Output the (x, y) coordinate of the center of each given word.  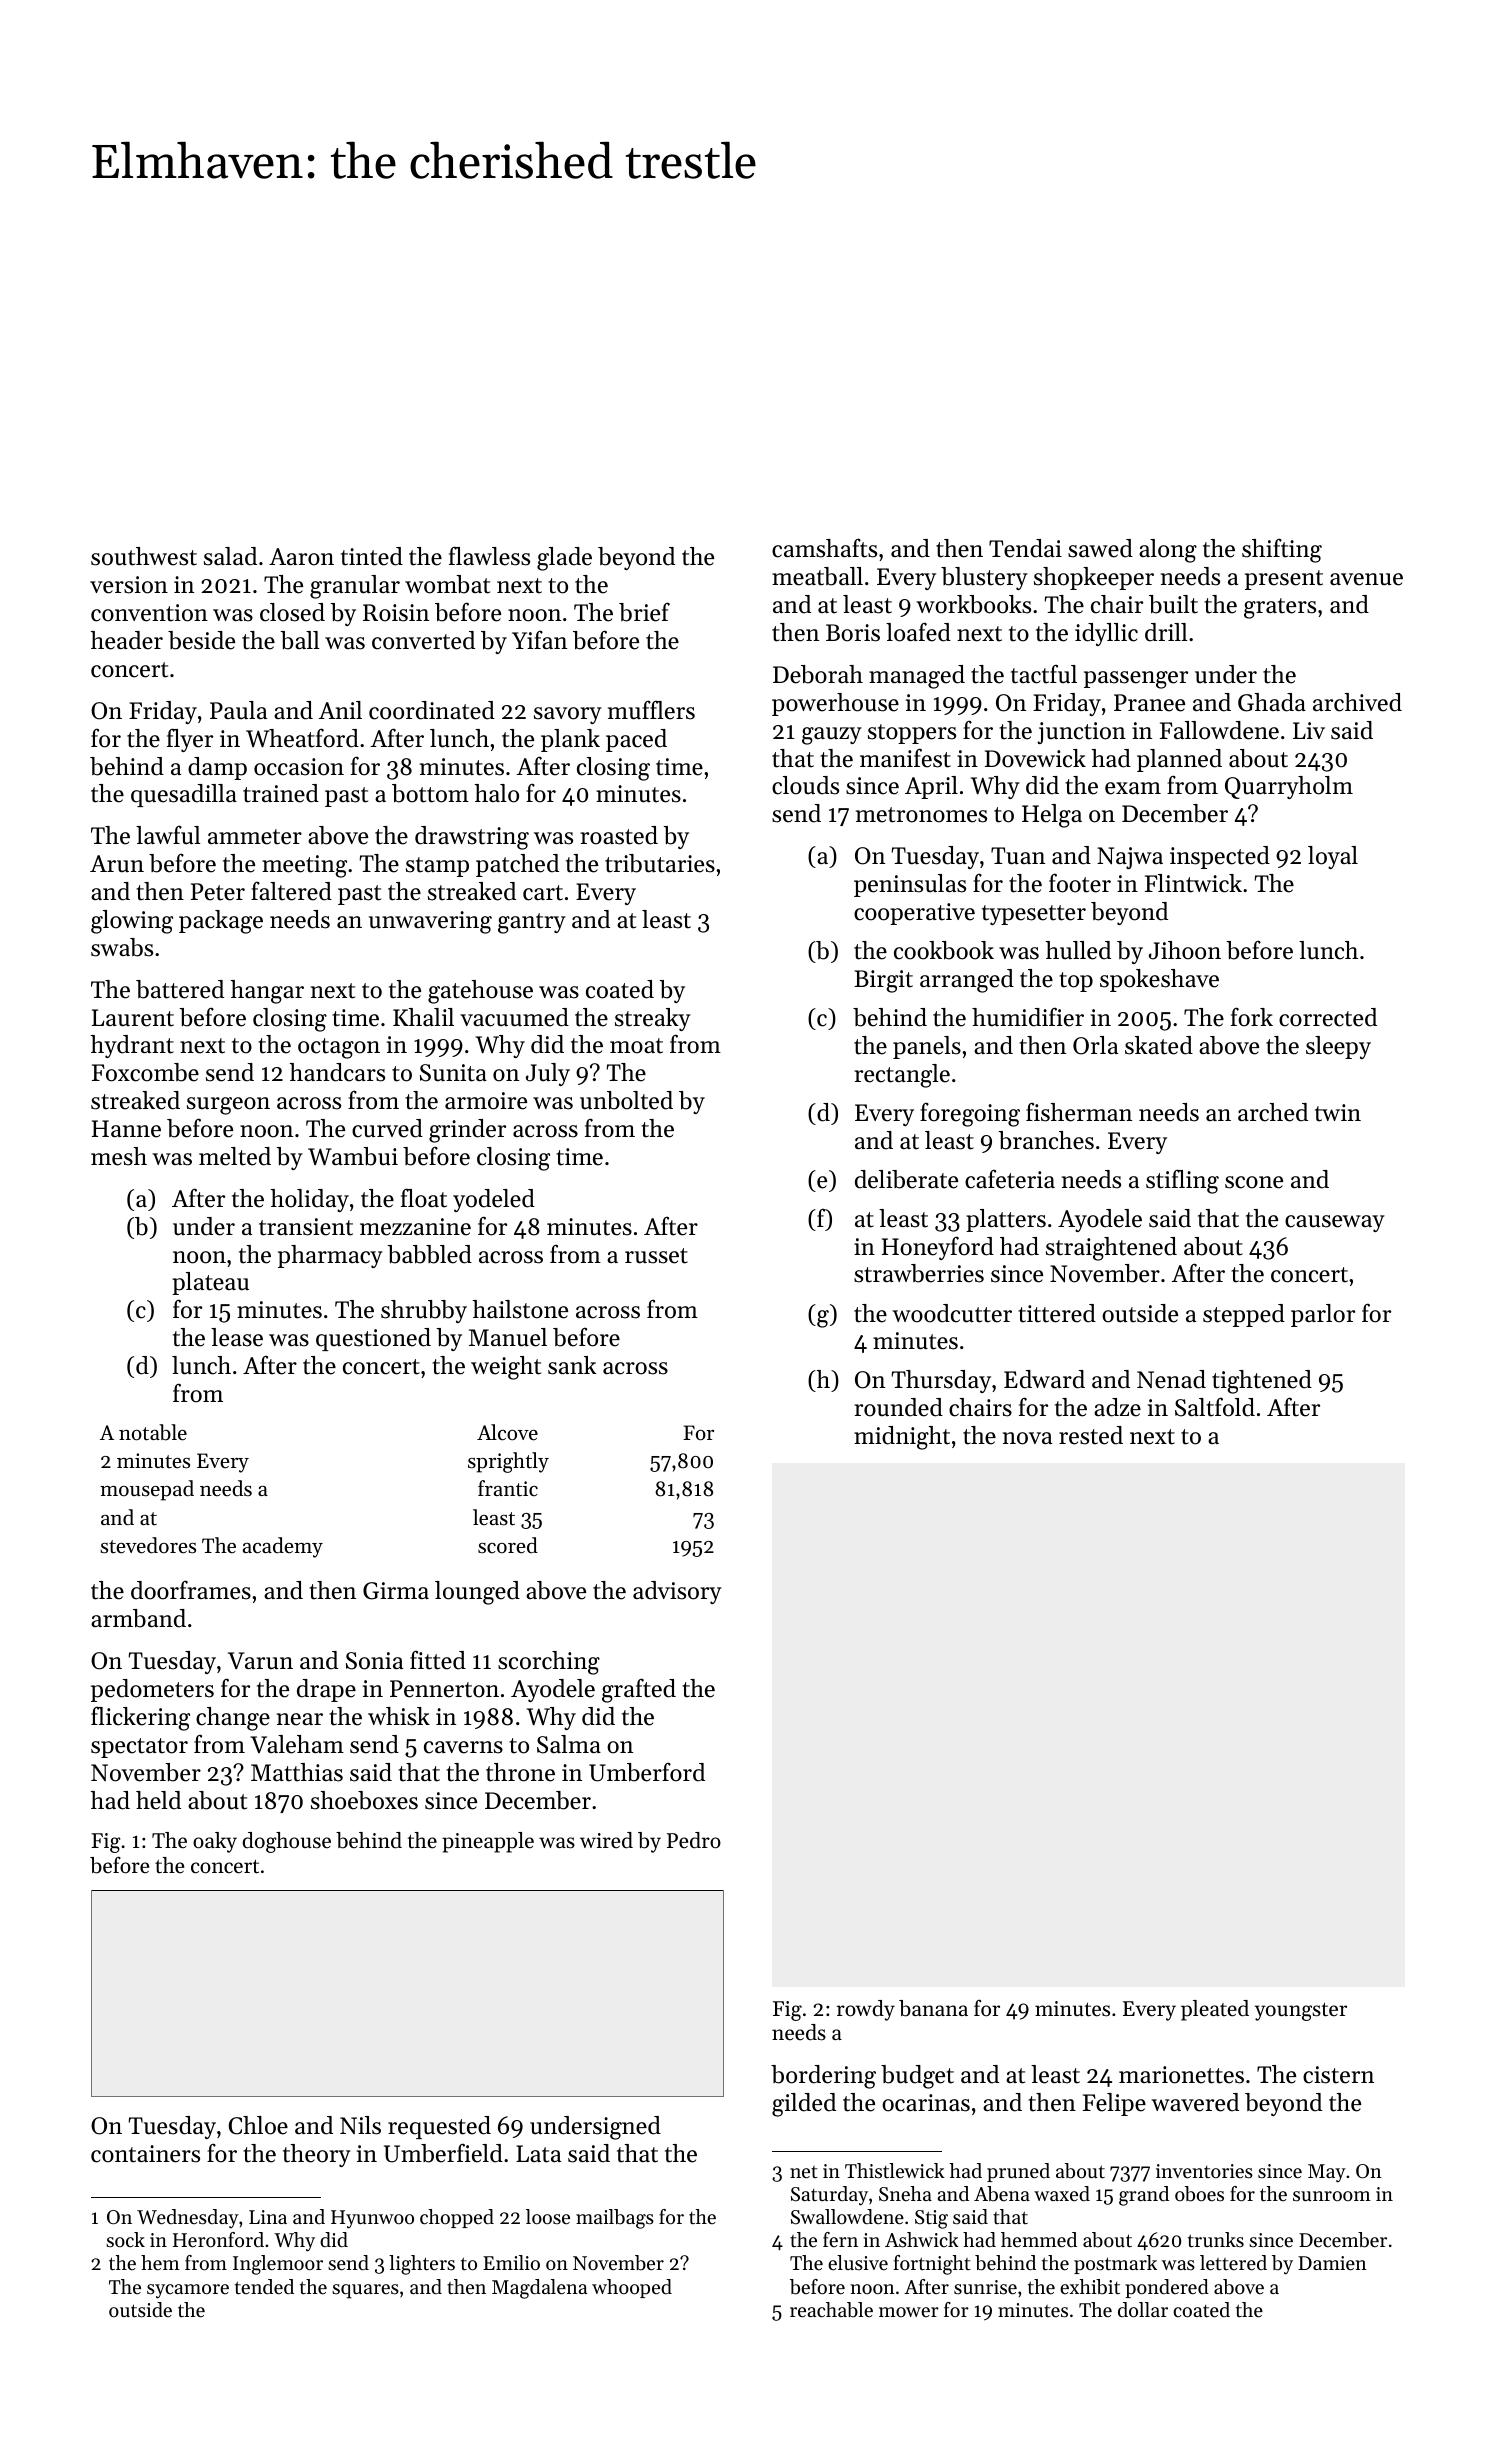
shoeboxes (364, 1800)
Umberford (647, 1772)
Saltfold (1215, 1407)
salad (230, 556)
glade (564, 559)
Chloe (258, 2125)
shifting (1282, 550)
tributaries (660, 863)
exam (1133, 788)
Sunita (453, 1073)
